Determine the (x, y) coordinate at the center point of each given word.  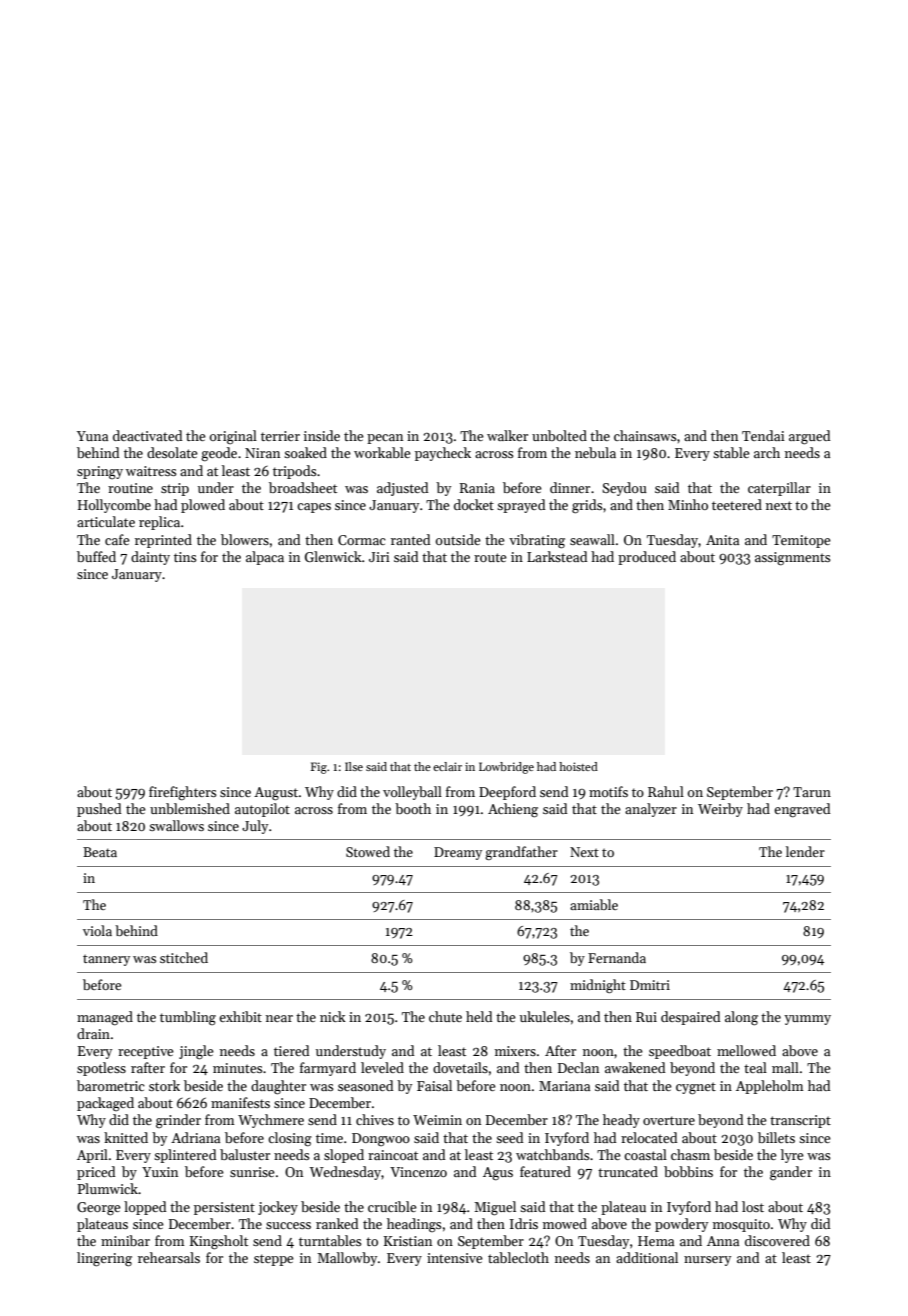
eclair (447, 766)
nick (333, 1016)
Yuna (92, 436)
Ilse (354, 766)
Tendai (763, 435)
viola (97, 930)
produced (647, 558)
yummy (807, 1020)
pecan (385, 439)
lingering (104, 1259)
